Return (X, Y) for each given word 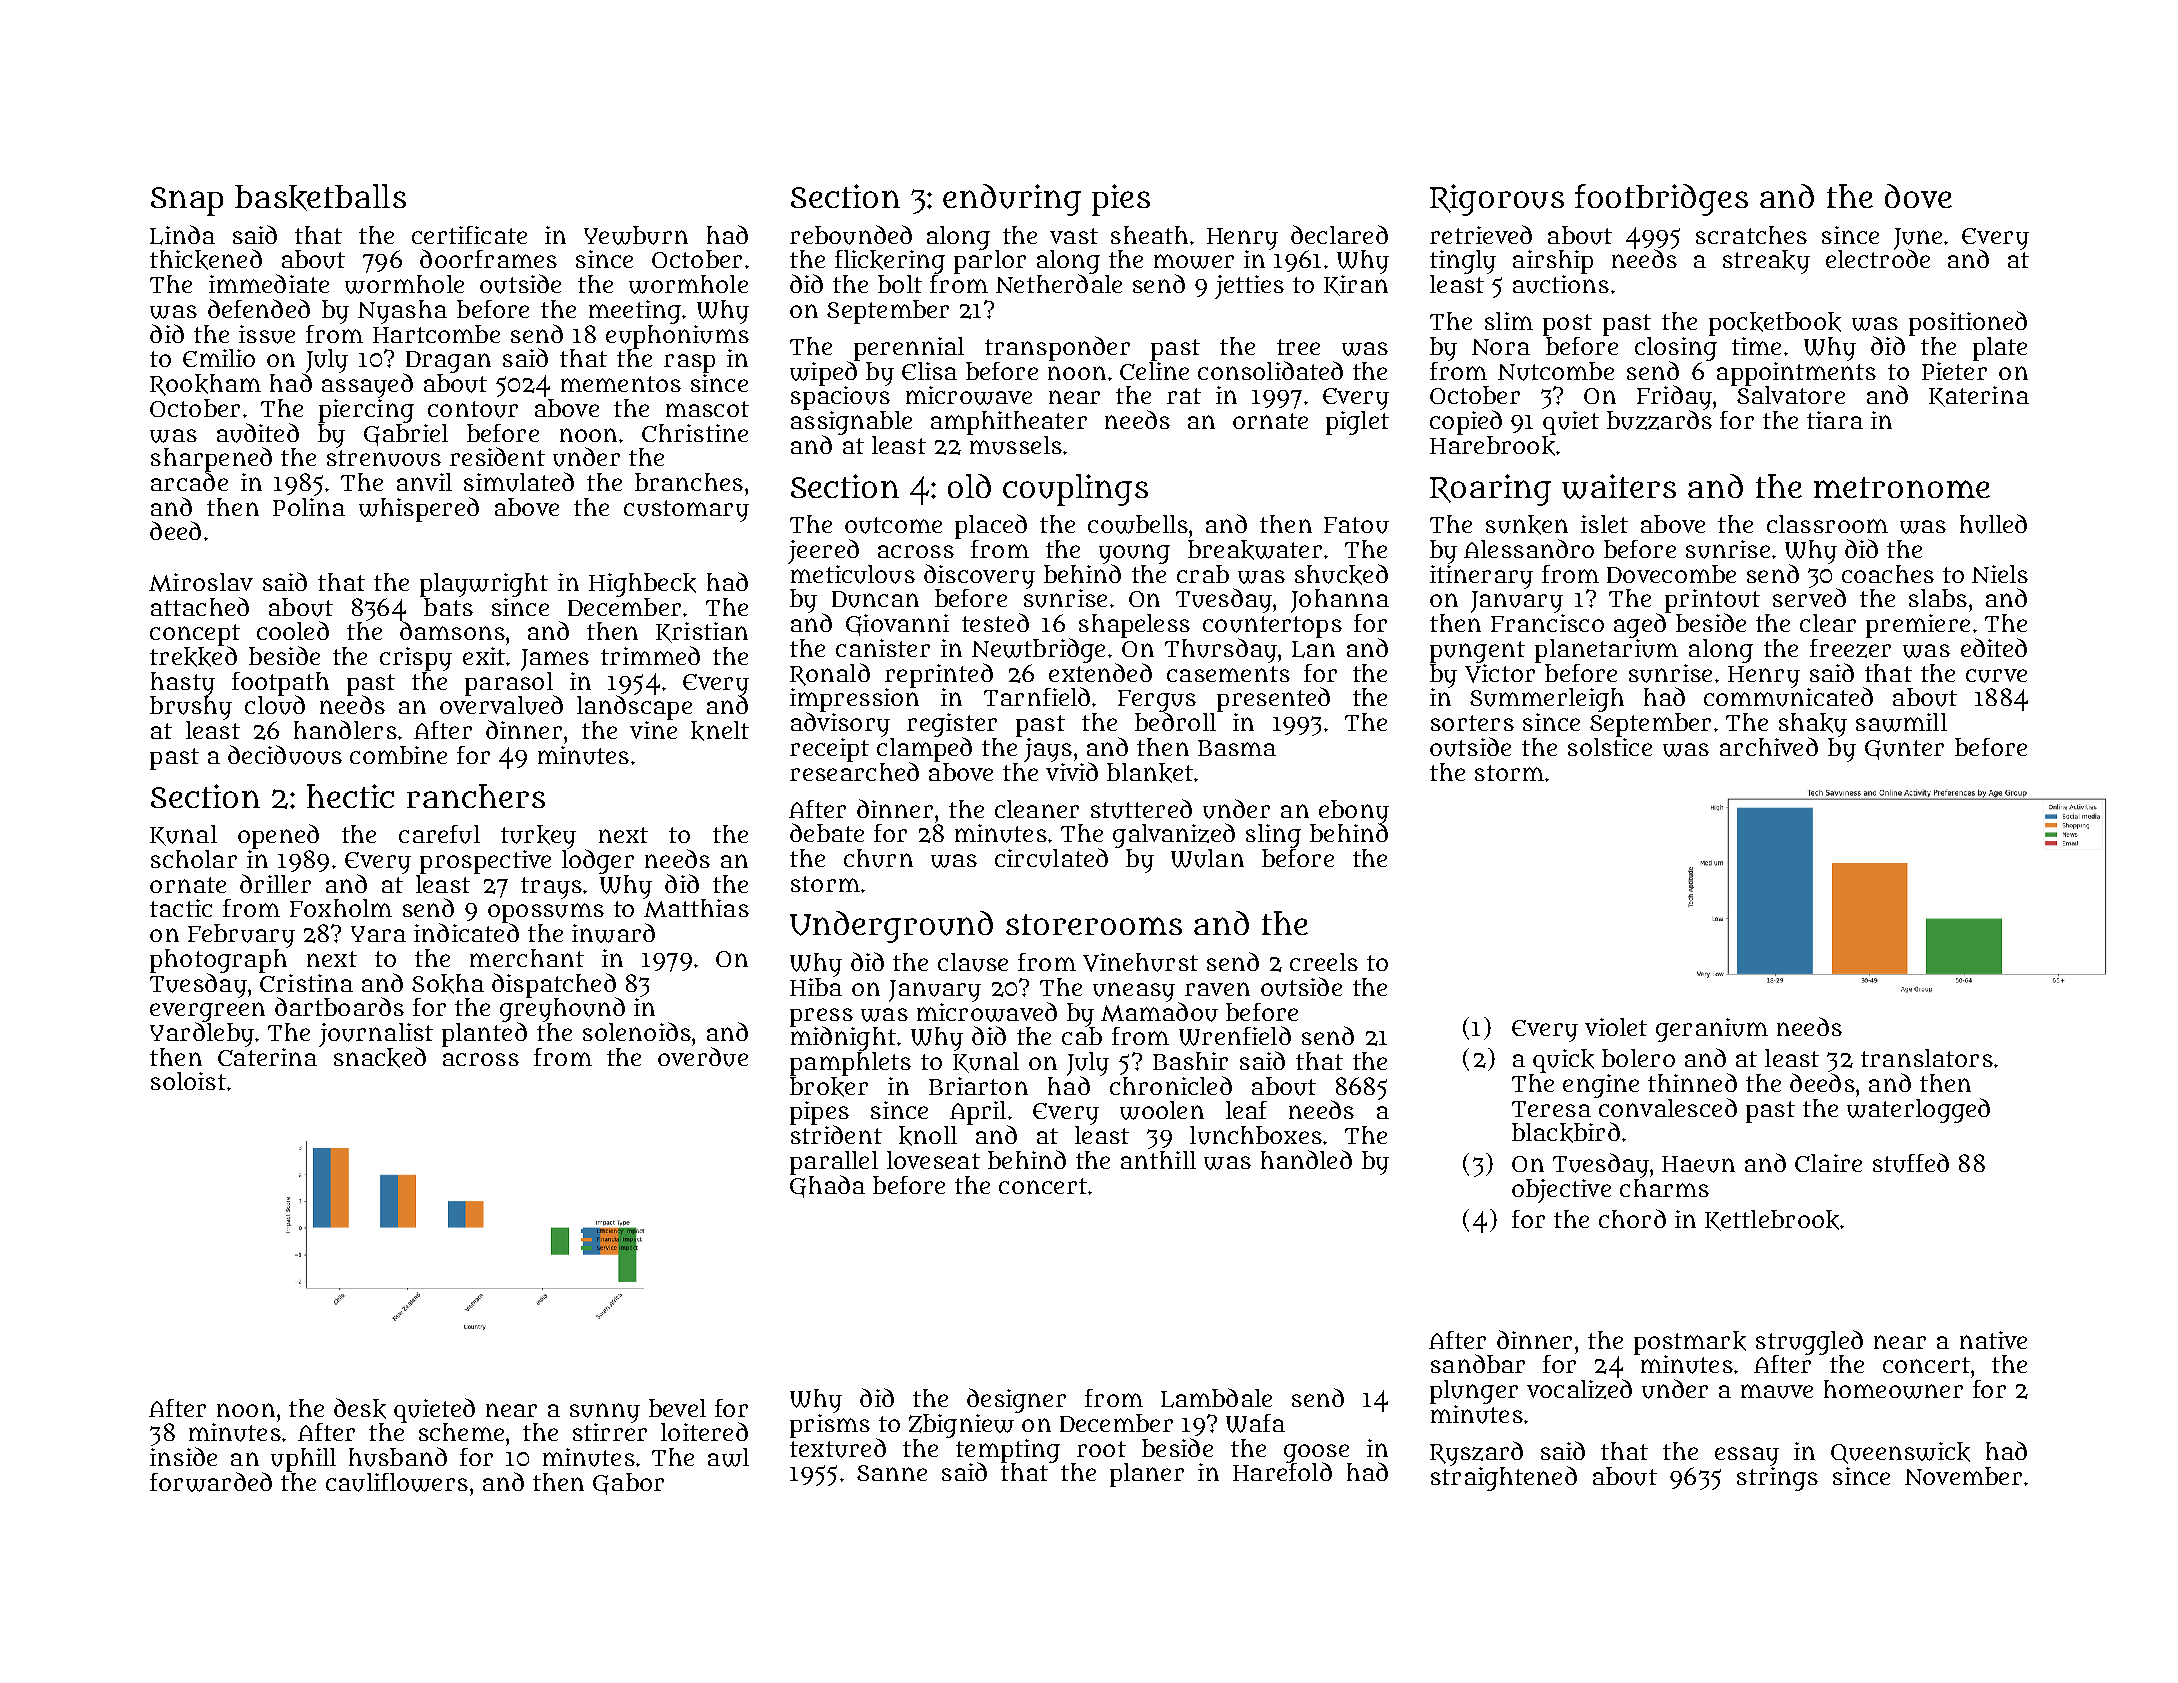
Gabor (628, 1484)
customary (686, 511)
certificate (469, 235)
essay (1747, 1456)
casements (1228, 674)
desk (360, 1408)
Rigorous (1497, 200)
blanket (1150, 773)
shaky (1813, 725)
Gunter (1904, 750)
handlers (345, 729)
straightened (1504, 1478)
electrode (1878, 259)
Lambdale (1216, 1398)
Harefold (1282, 1472)
